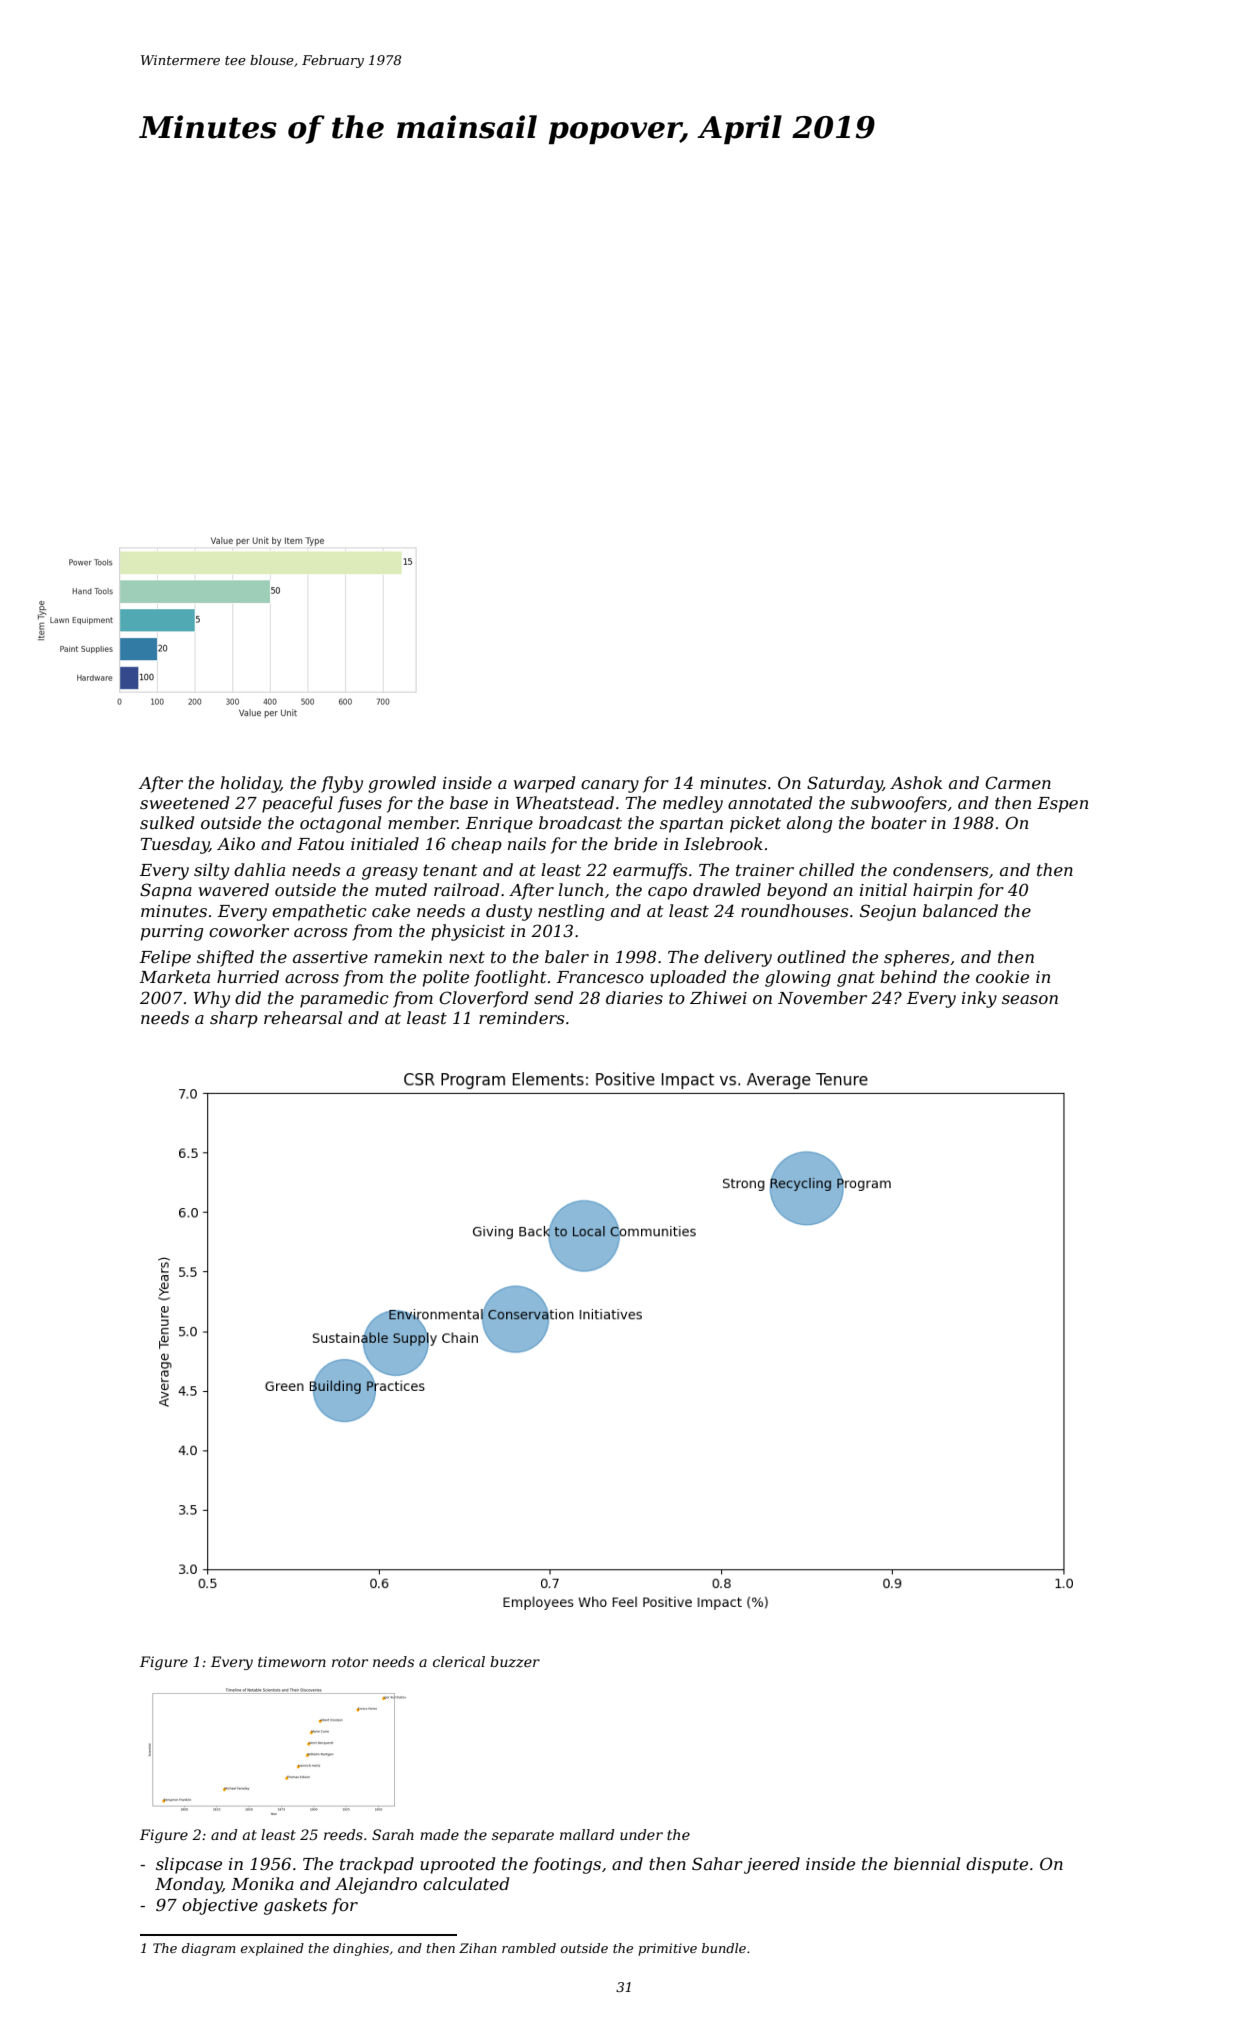 This screenshot has width=1233, height=2030. Describe the element at coordinates (457, 1865) in the screenshot. I see `uprooted` at that location.
